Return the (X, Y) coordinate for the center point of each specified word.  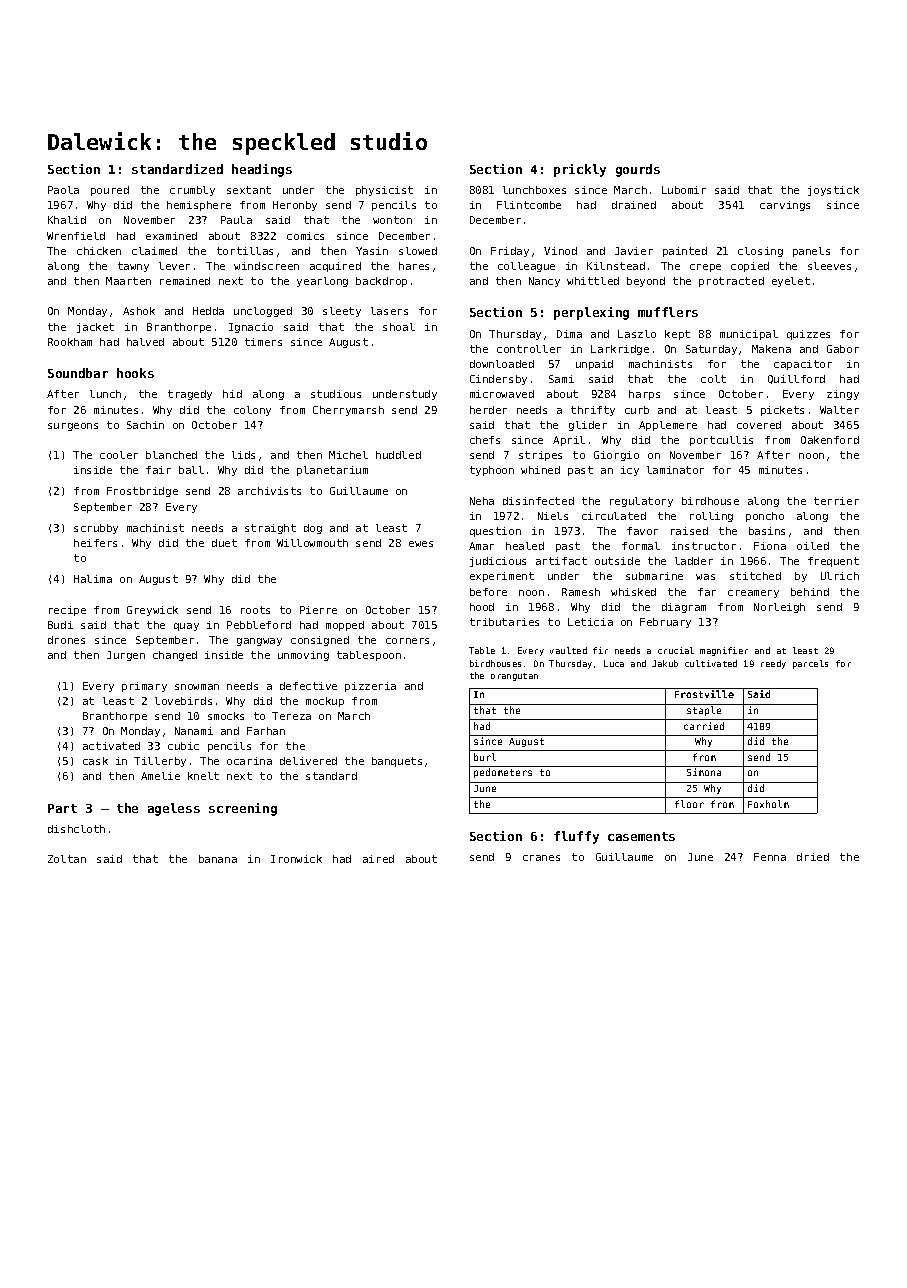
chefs (485, 440)
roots (255, 610)
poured (110, 191)
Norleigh (779, 608)
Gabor (843, 349)
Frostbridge (142, 492)
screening (243, 809)
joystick (833, 191)
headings (262, 170)
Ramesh (581, 592)
